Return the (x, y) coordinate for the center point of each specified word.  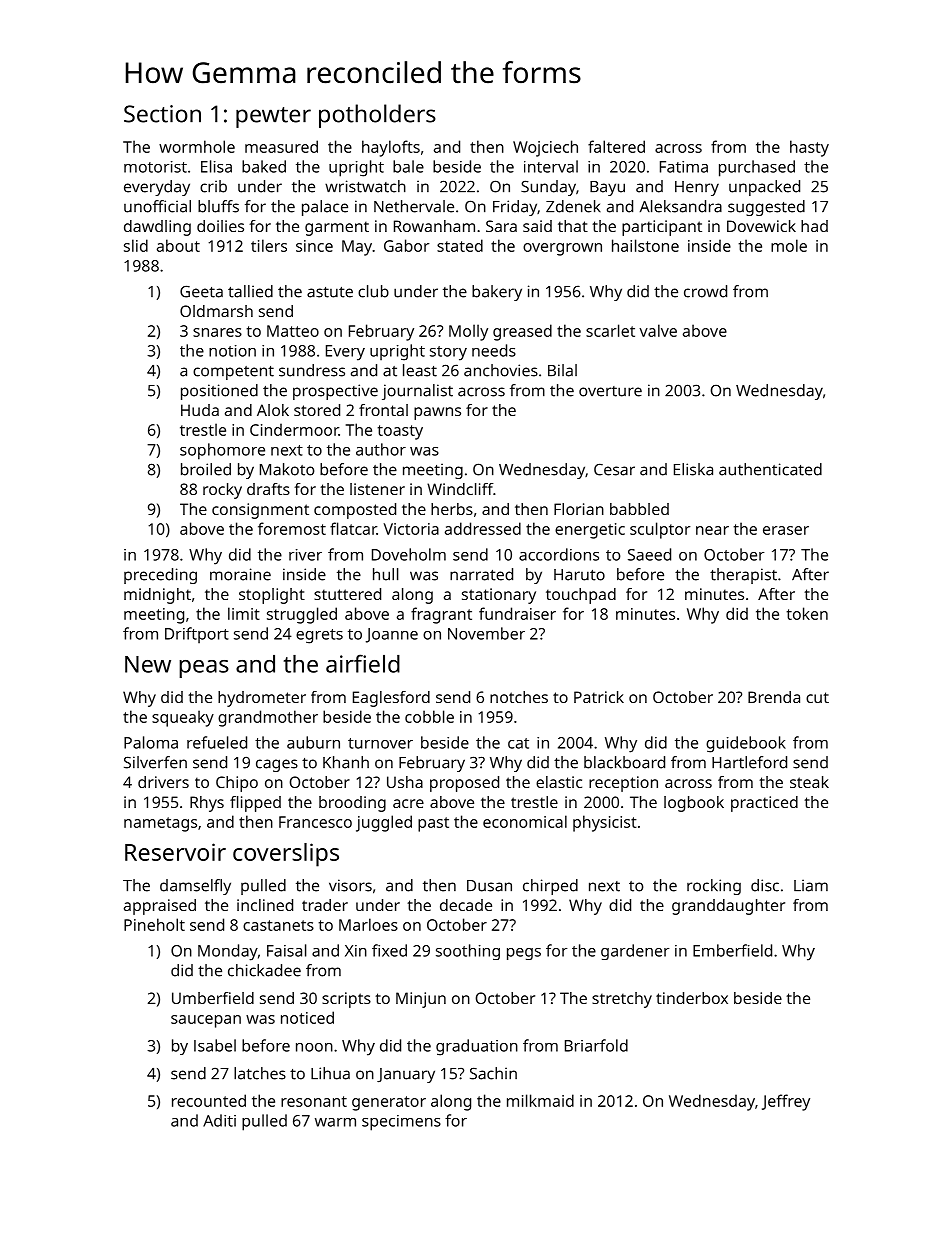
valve (658, 330)
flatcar (353, 528)
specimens (401, 1123)
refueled (217, 742)
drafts (268, 489)
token (807, 613)
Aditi (219, 1120)
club (373, 291)
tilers (269, 245)
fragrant (441, 615)
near (712, 530)
